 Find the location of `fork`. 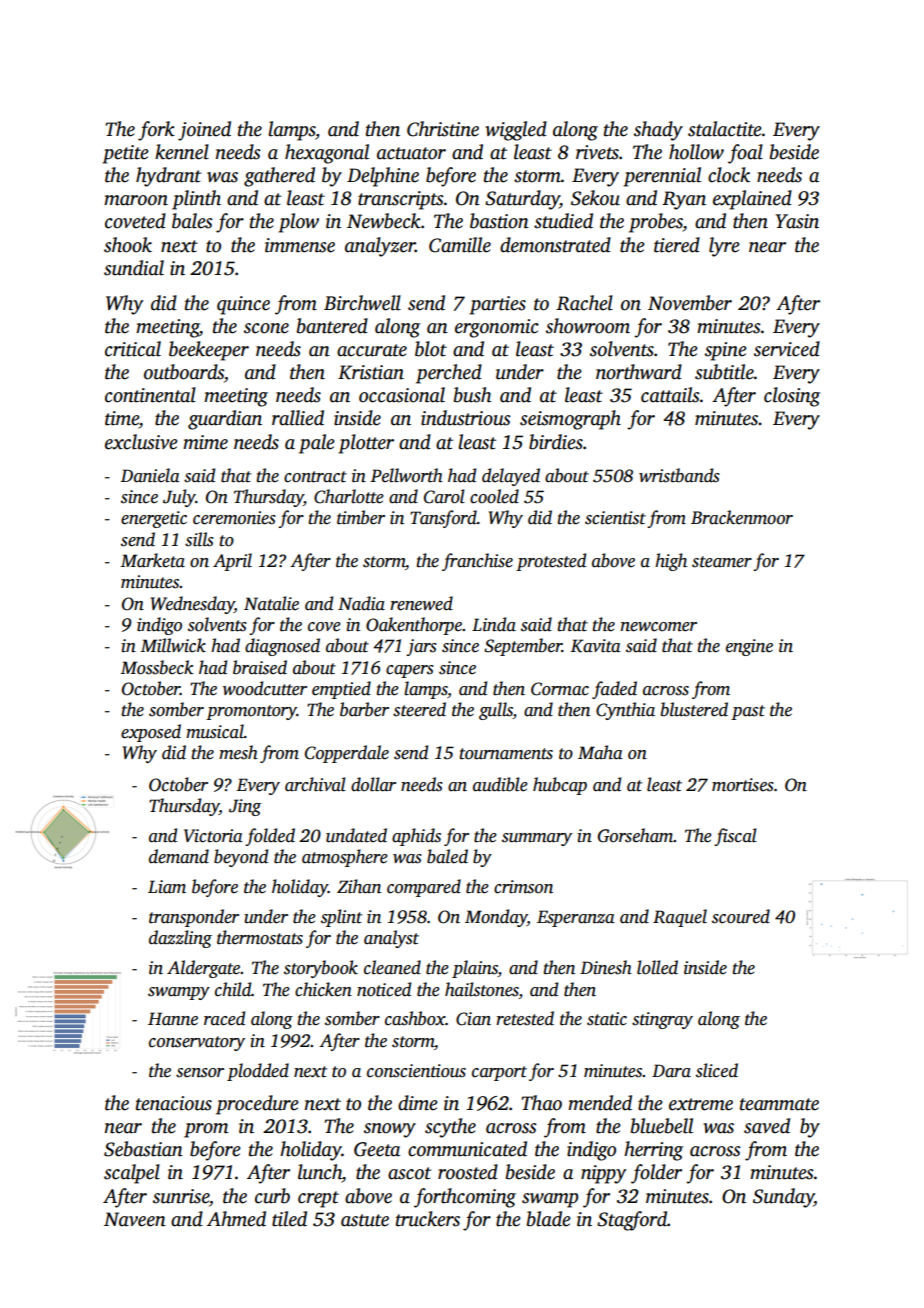

fork is located at coordinates (156, 131).
